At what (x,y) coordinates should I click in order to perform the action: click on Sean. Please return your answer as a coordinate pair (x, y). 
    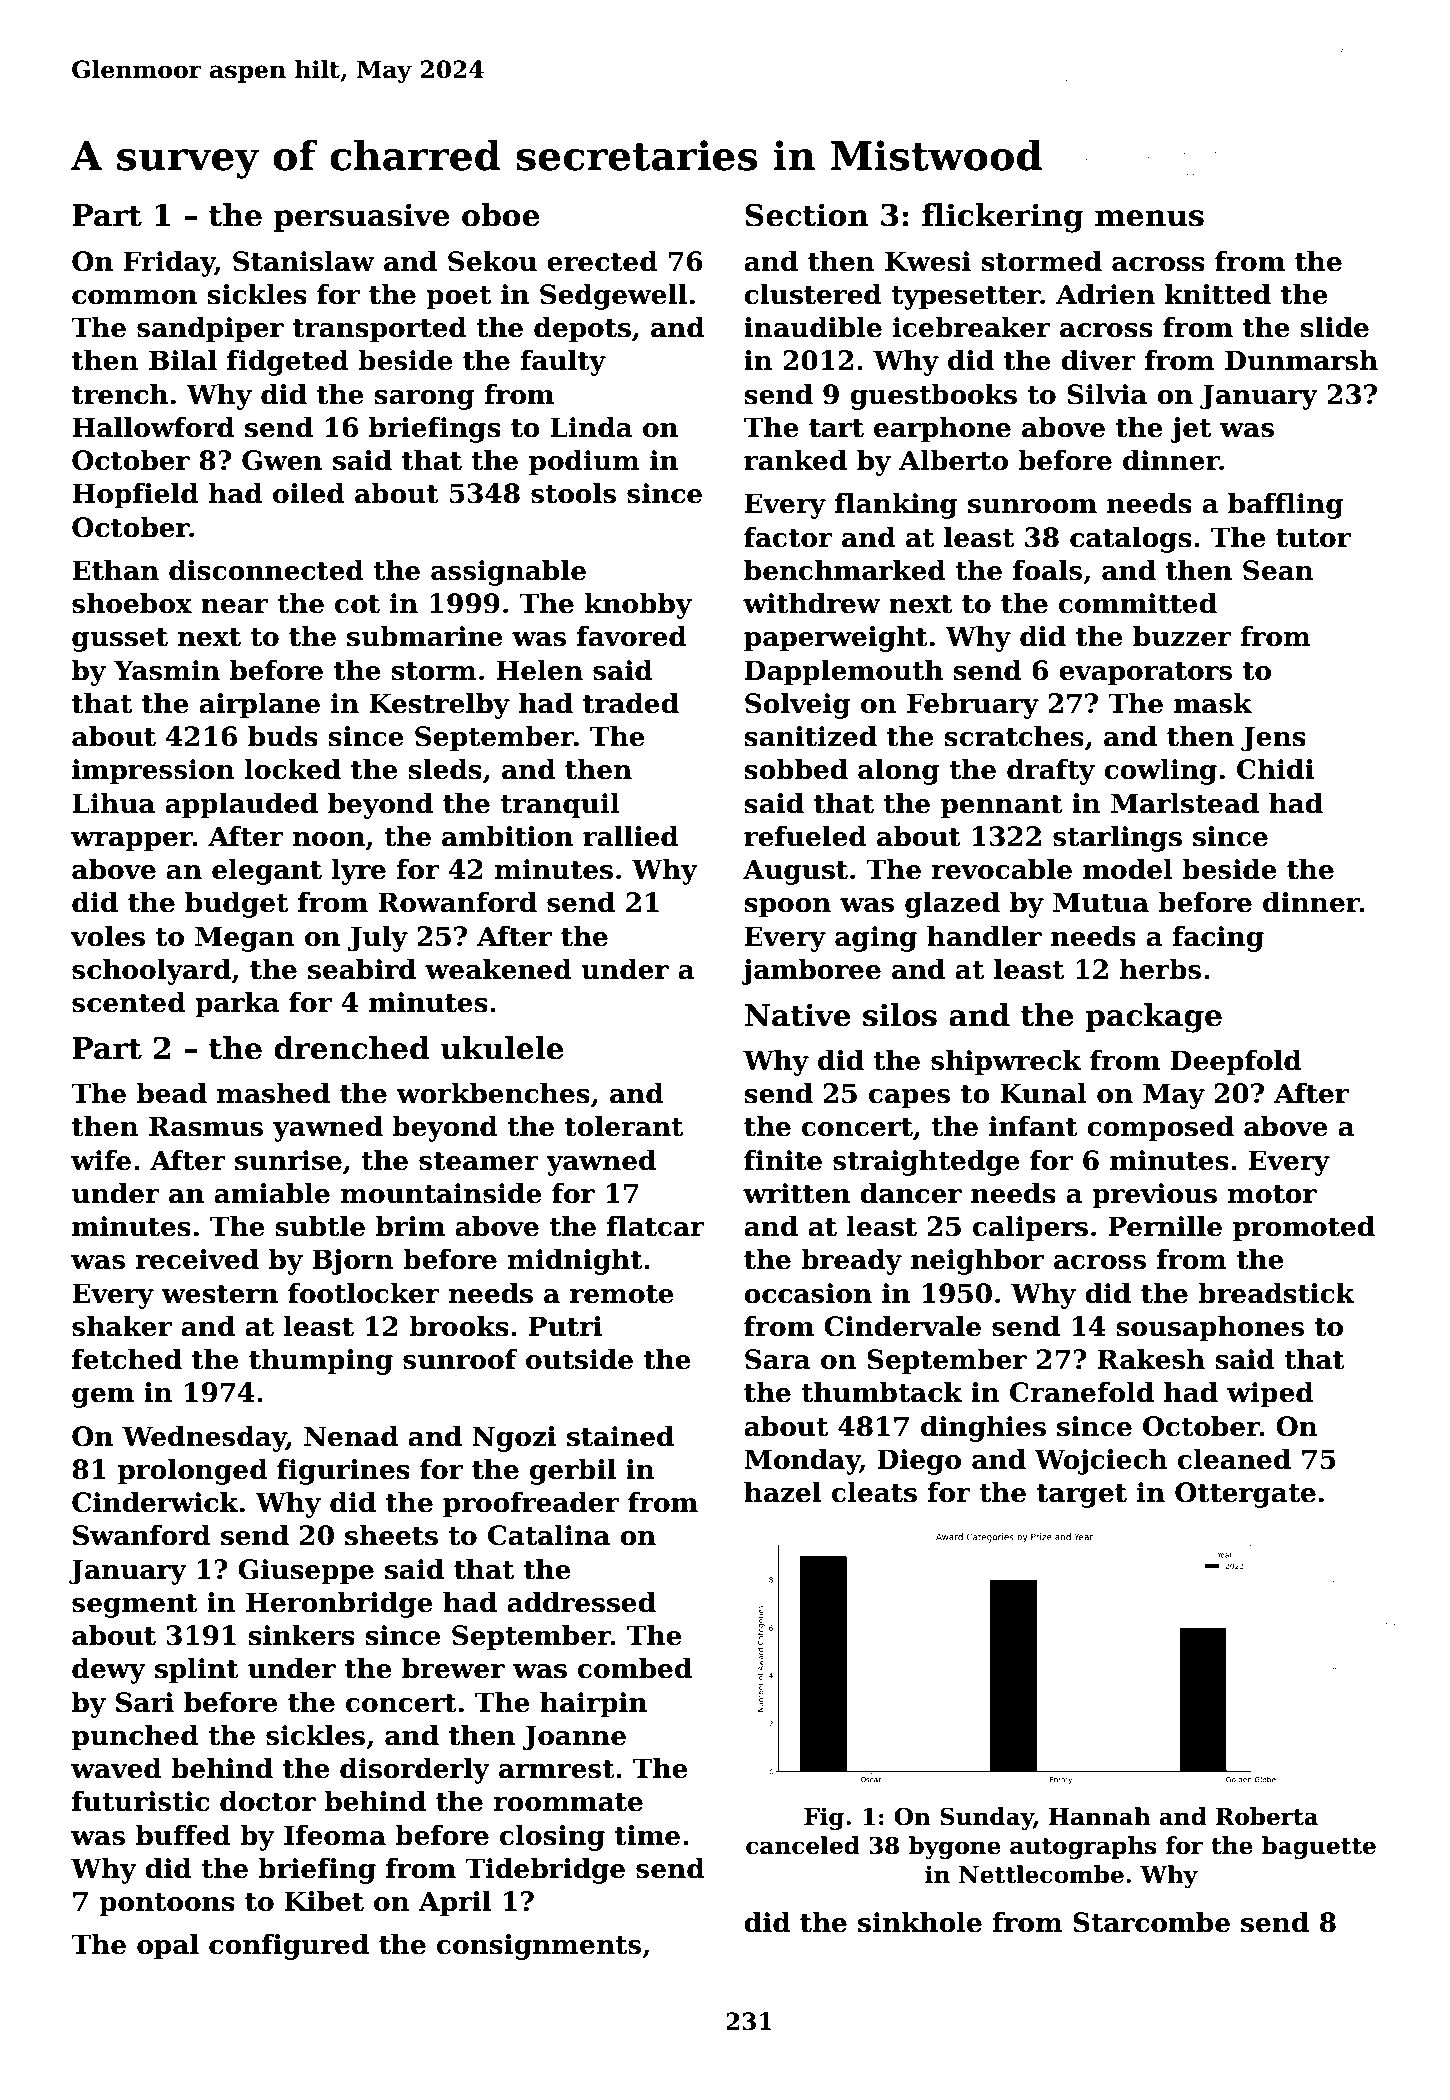
    Looking at the image, I should click on (1278, 570).
